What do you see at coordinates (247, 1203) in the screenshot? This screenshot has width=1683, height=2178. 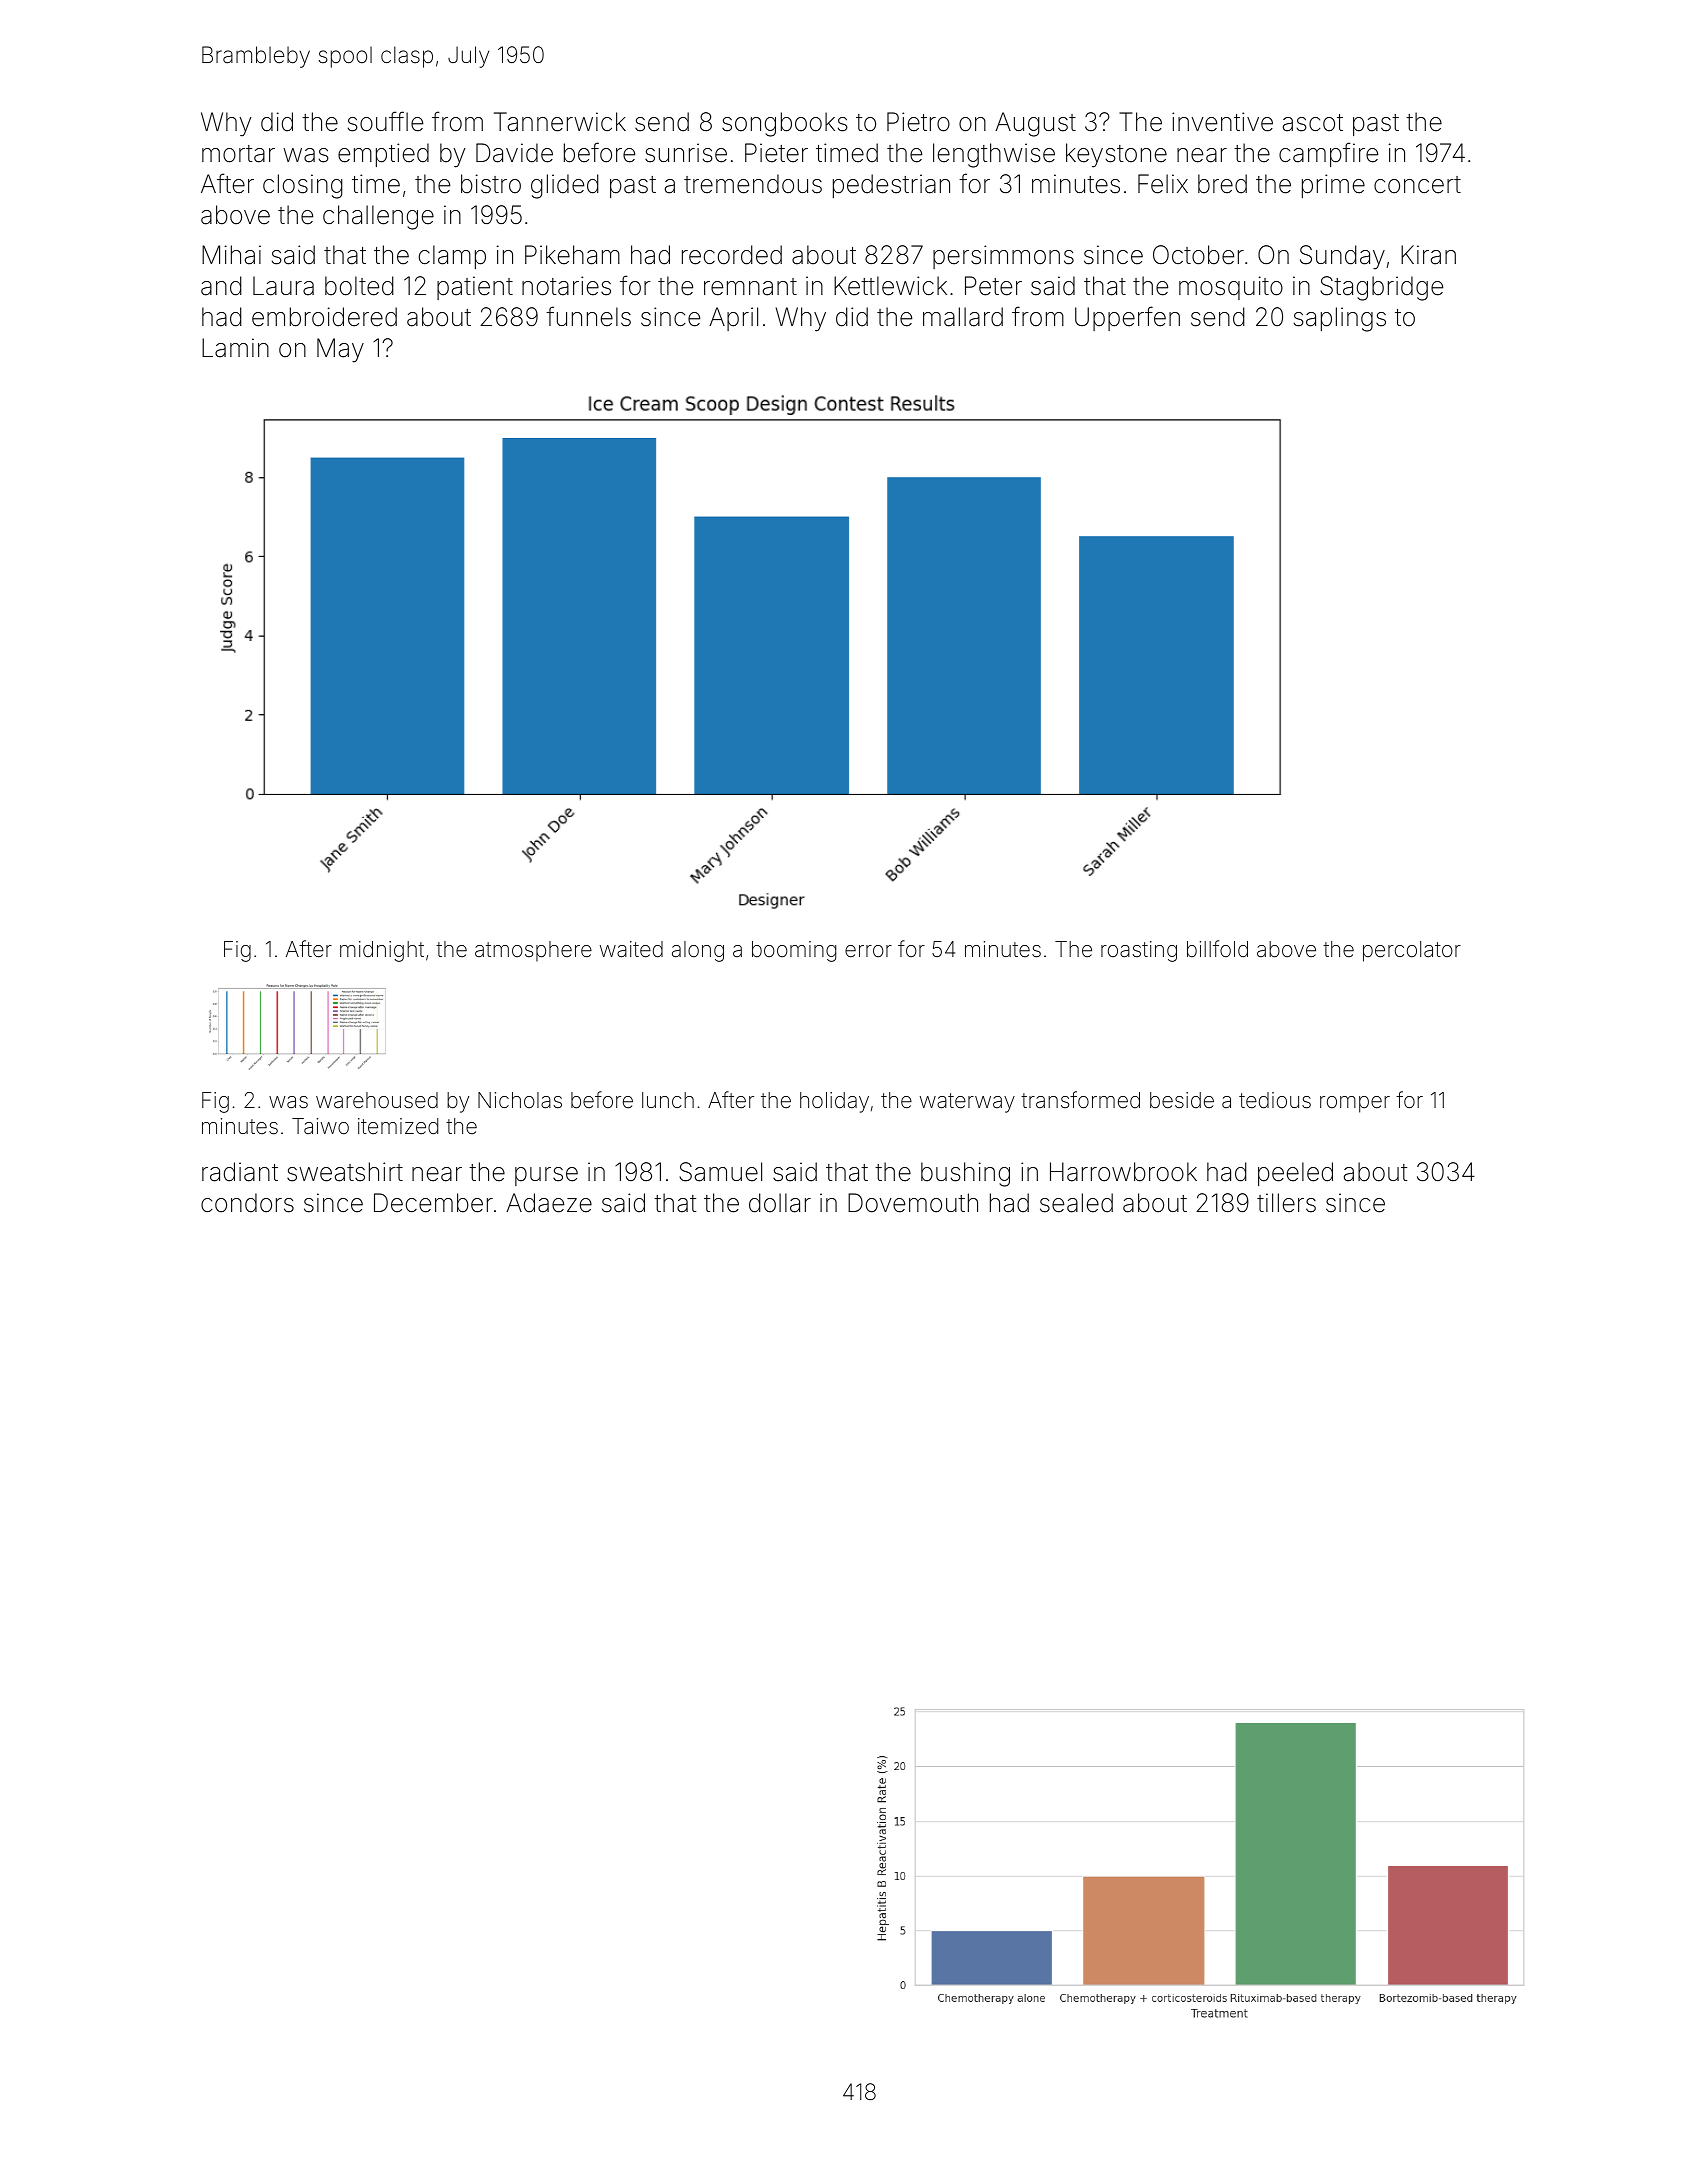 I see `condors` at bounding box center [247, 1203].
